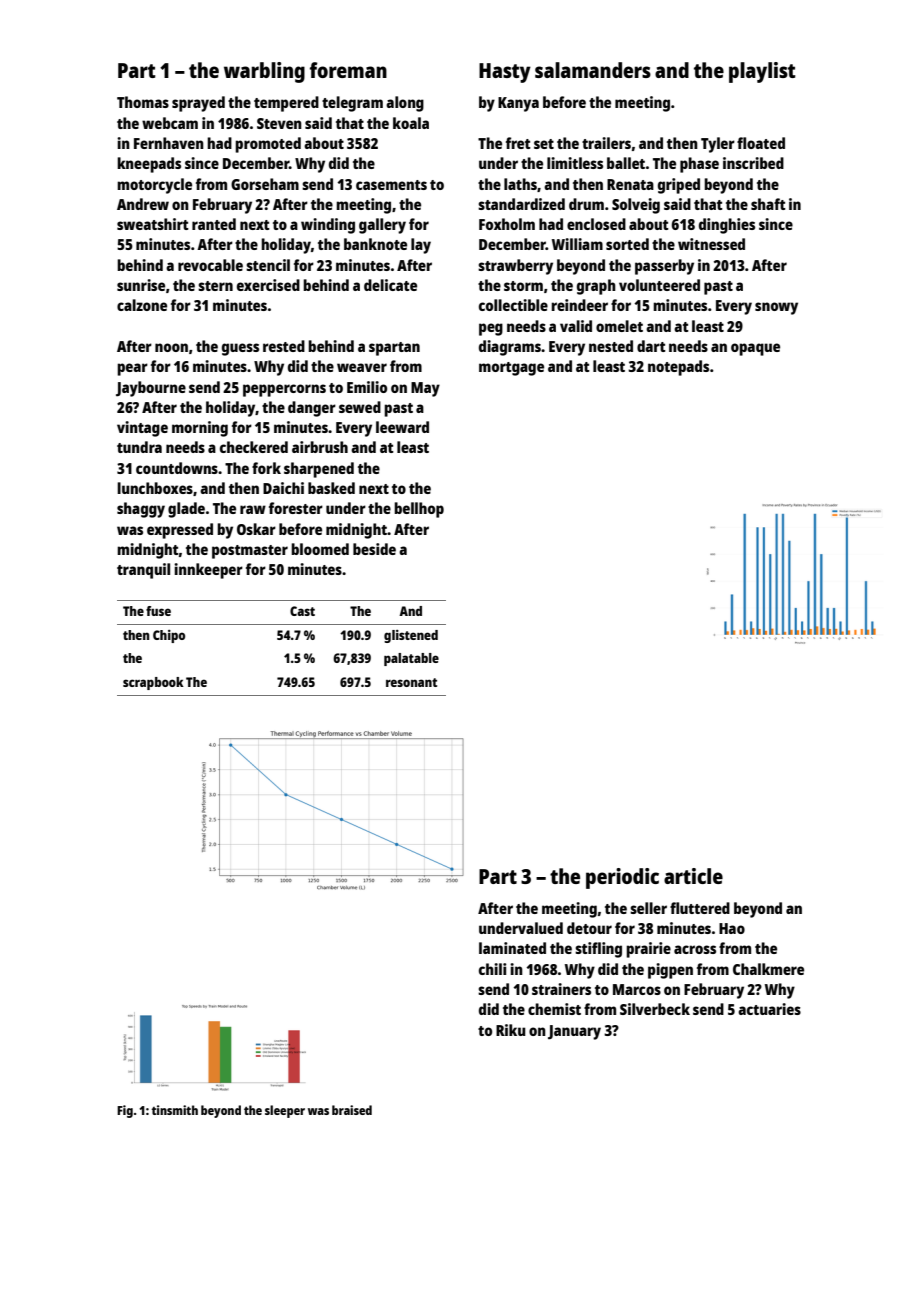 The image size is (924, 1308). Describe the element at coordinates (390, 285) in the screenshot. I see `delicate` at that location.
